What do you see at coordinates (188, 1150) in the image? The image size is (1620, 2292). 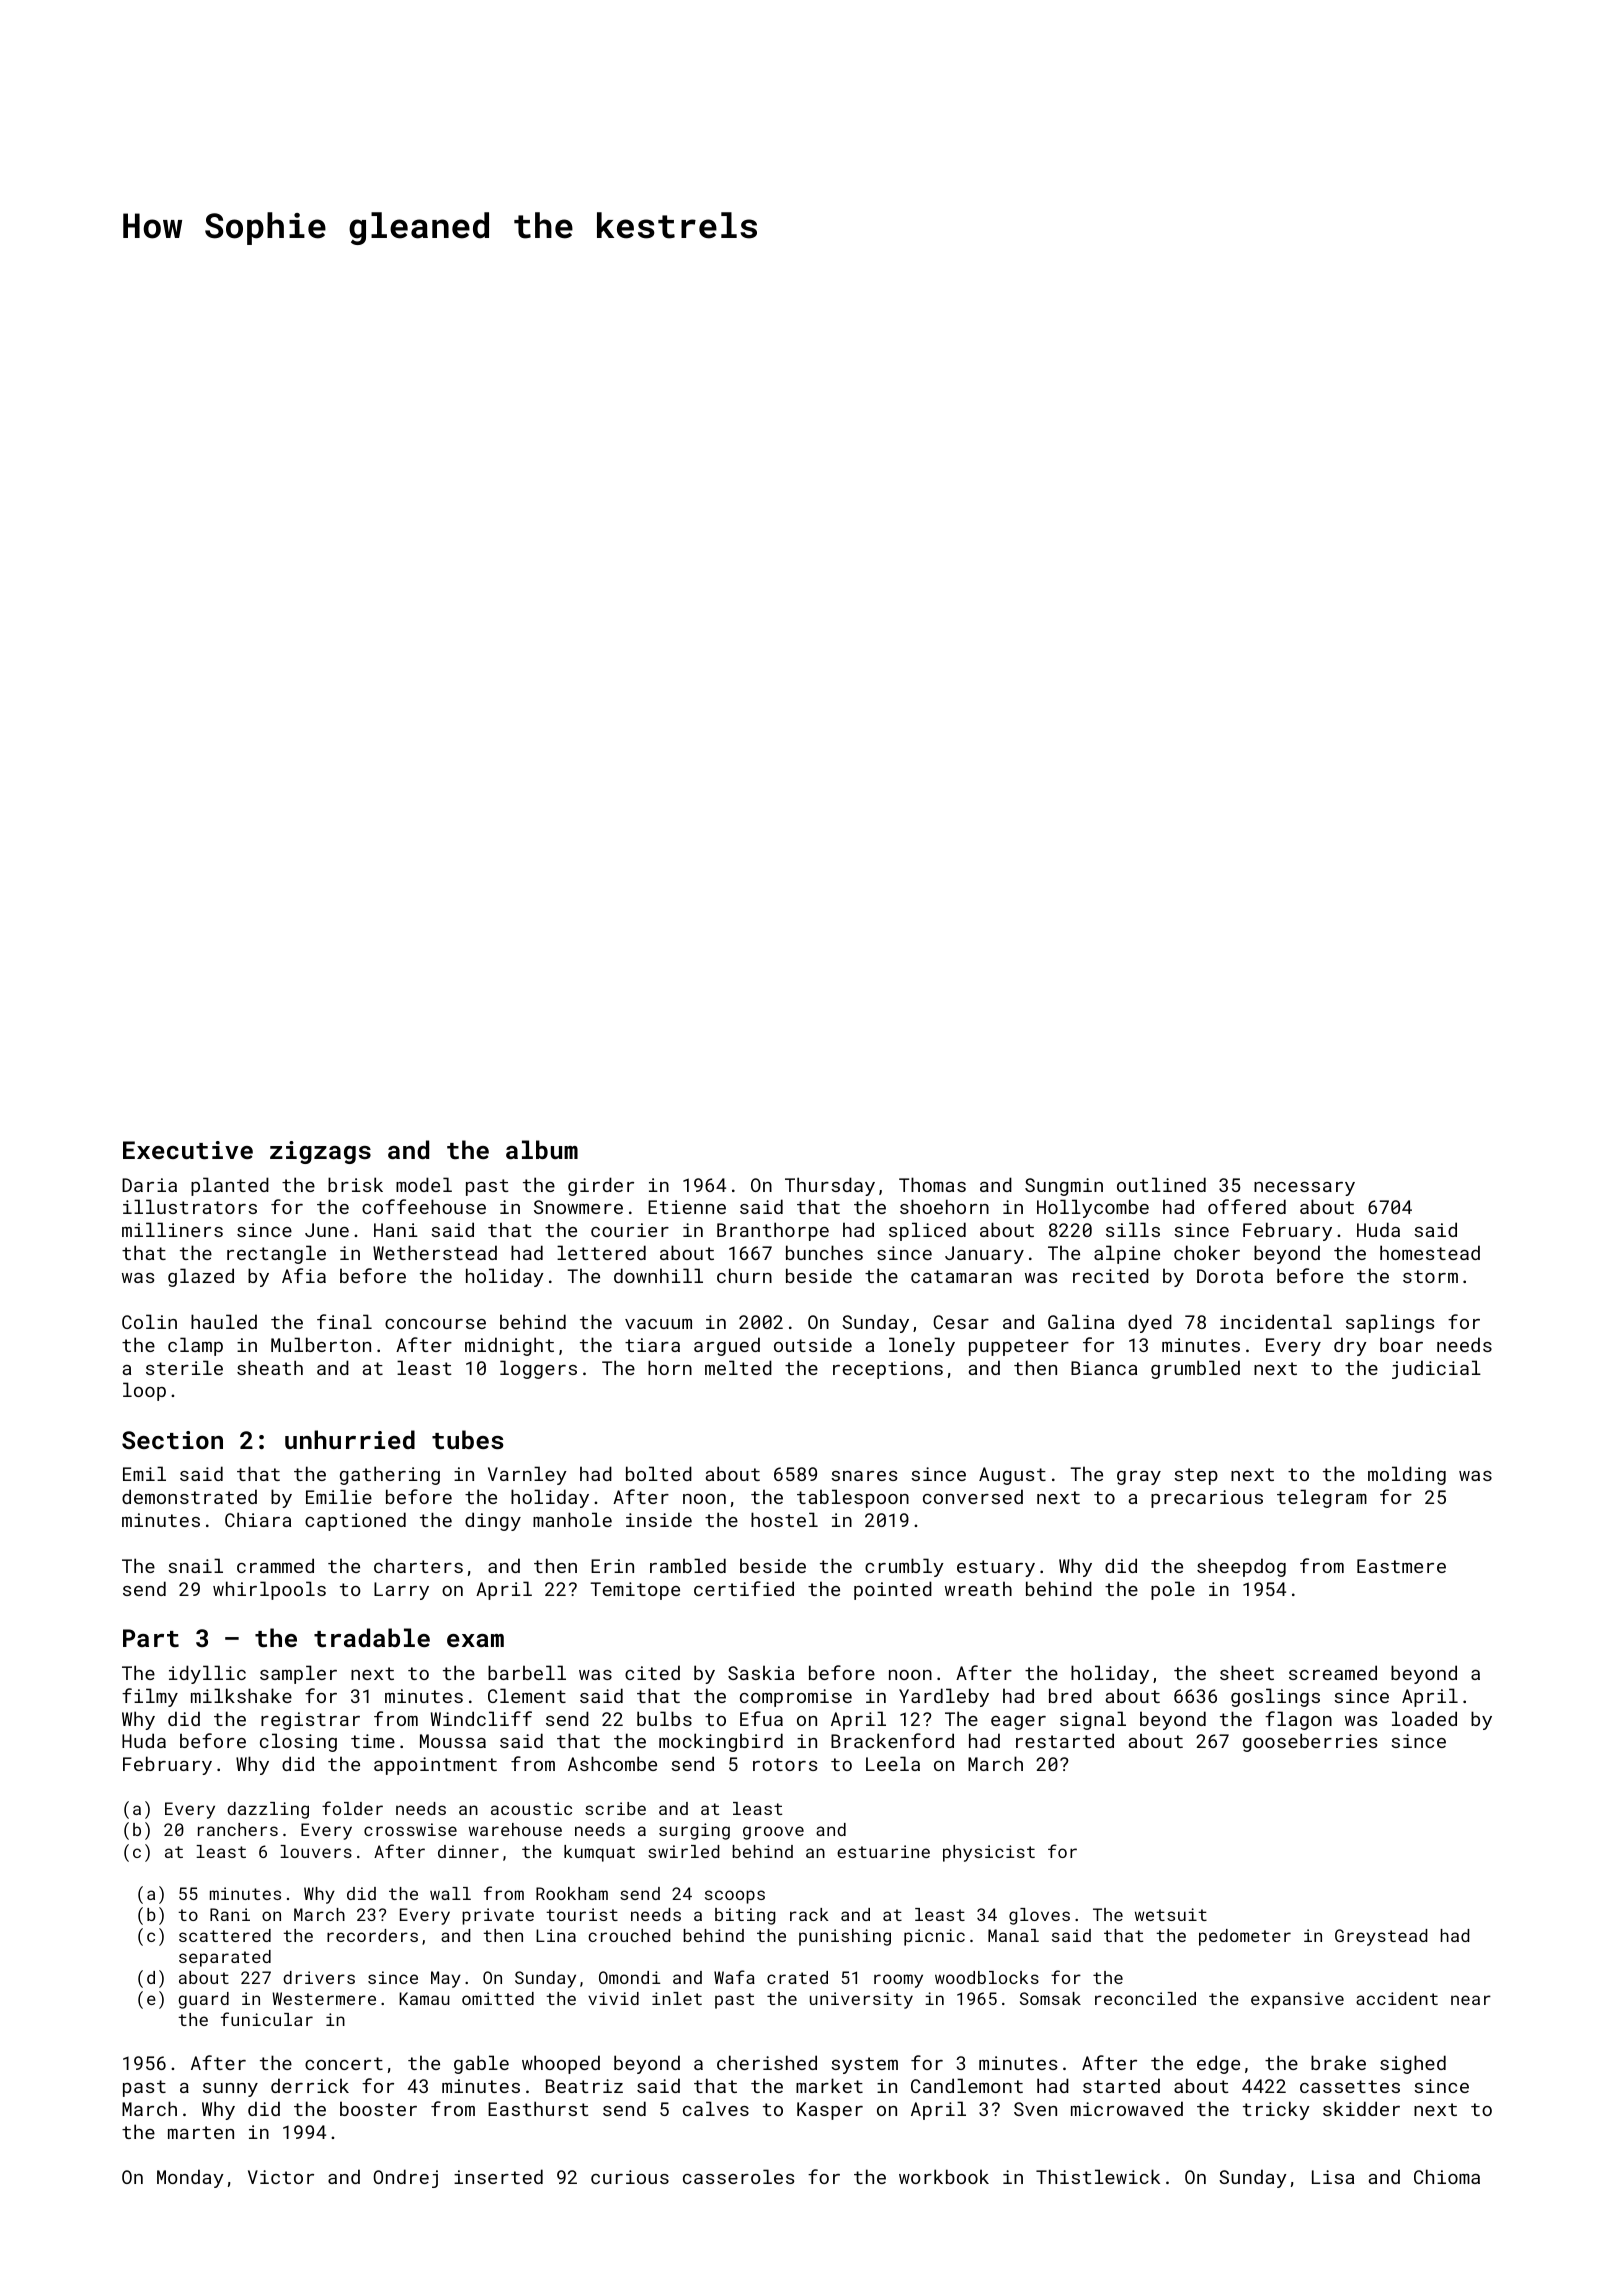 I see `Executive` at bounding box center [188, 1150].
